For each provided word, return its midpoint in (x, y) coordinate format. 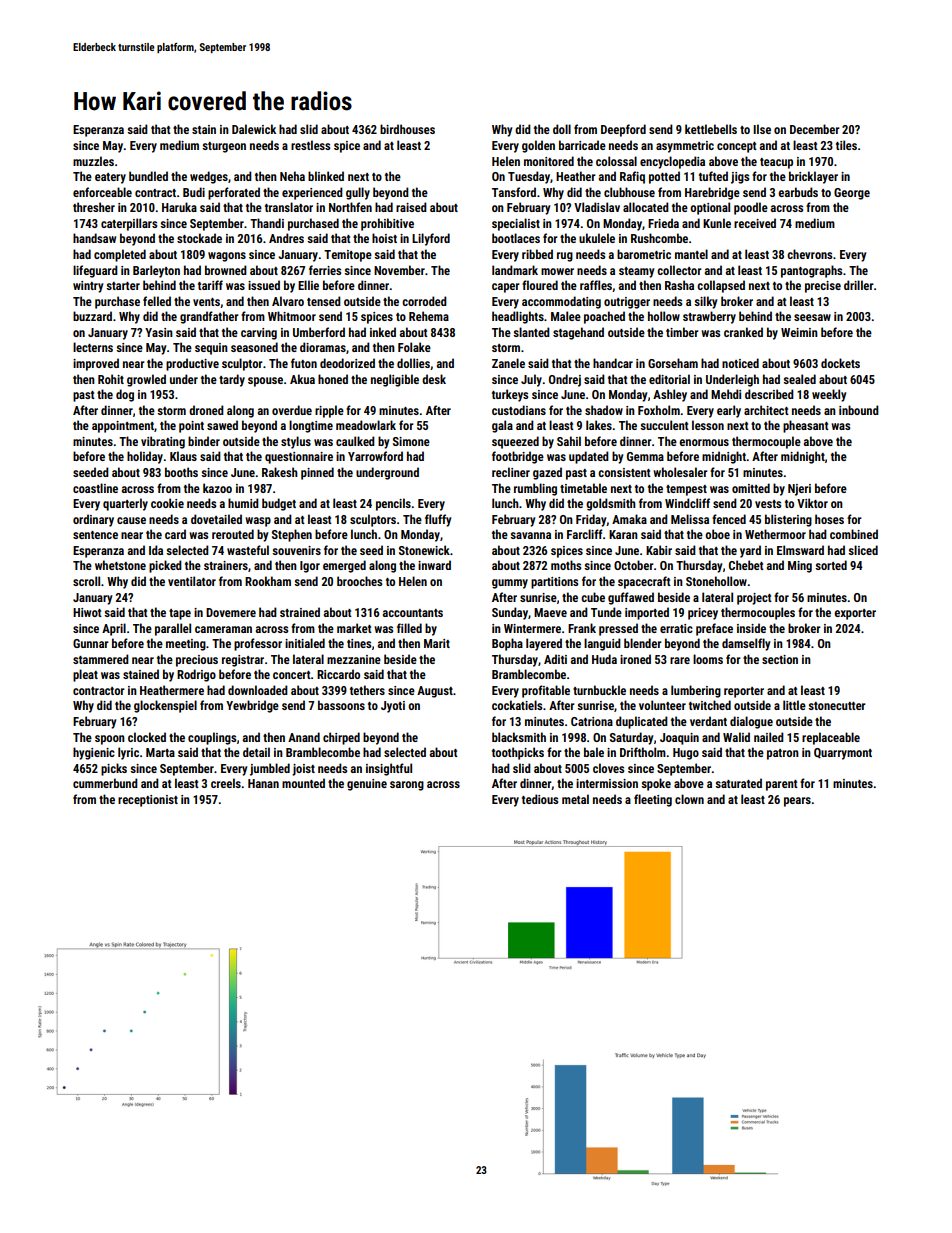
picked (165, 566)
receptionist (148, 801)
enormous (704, 442)
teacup (776, 163)
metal (575, 799)
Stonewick (424, 550)
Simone (411, 441)
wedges (209, 177)
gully (358, 193)
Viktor (812, 503)
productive (192, 364)
